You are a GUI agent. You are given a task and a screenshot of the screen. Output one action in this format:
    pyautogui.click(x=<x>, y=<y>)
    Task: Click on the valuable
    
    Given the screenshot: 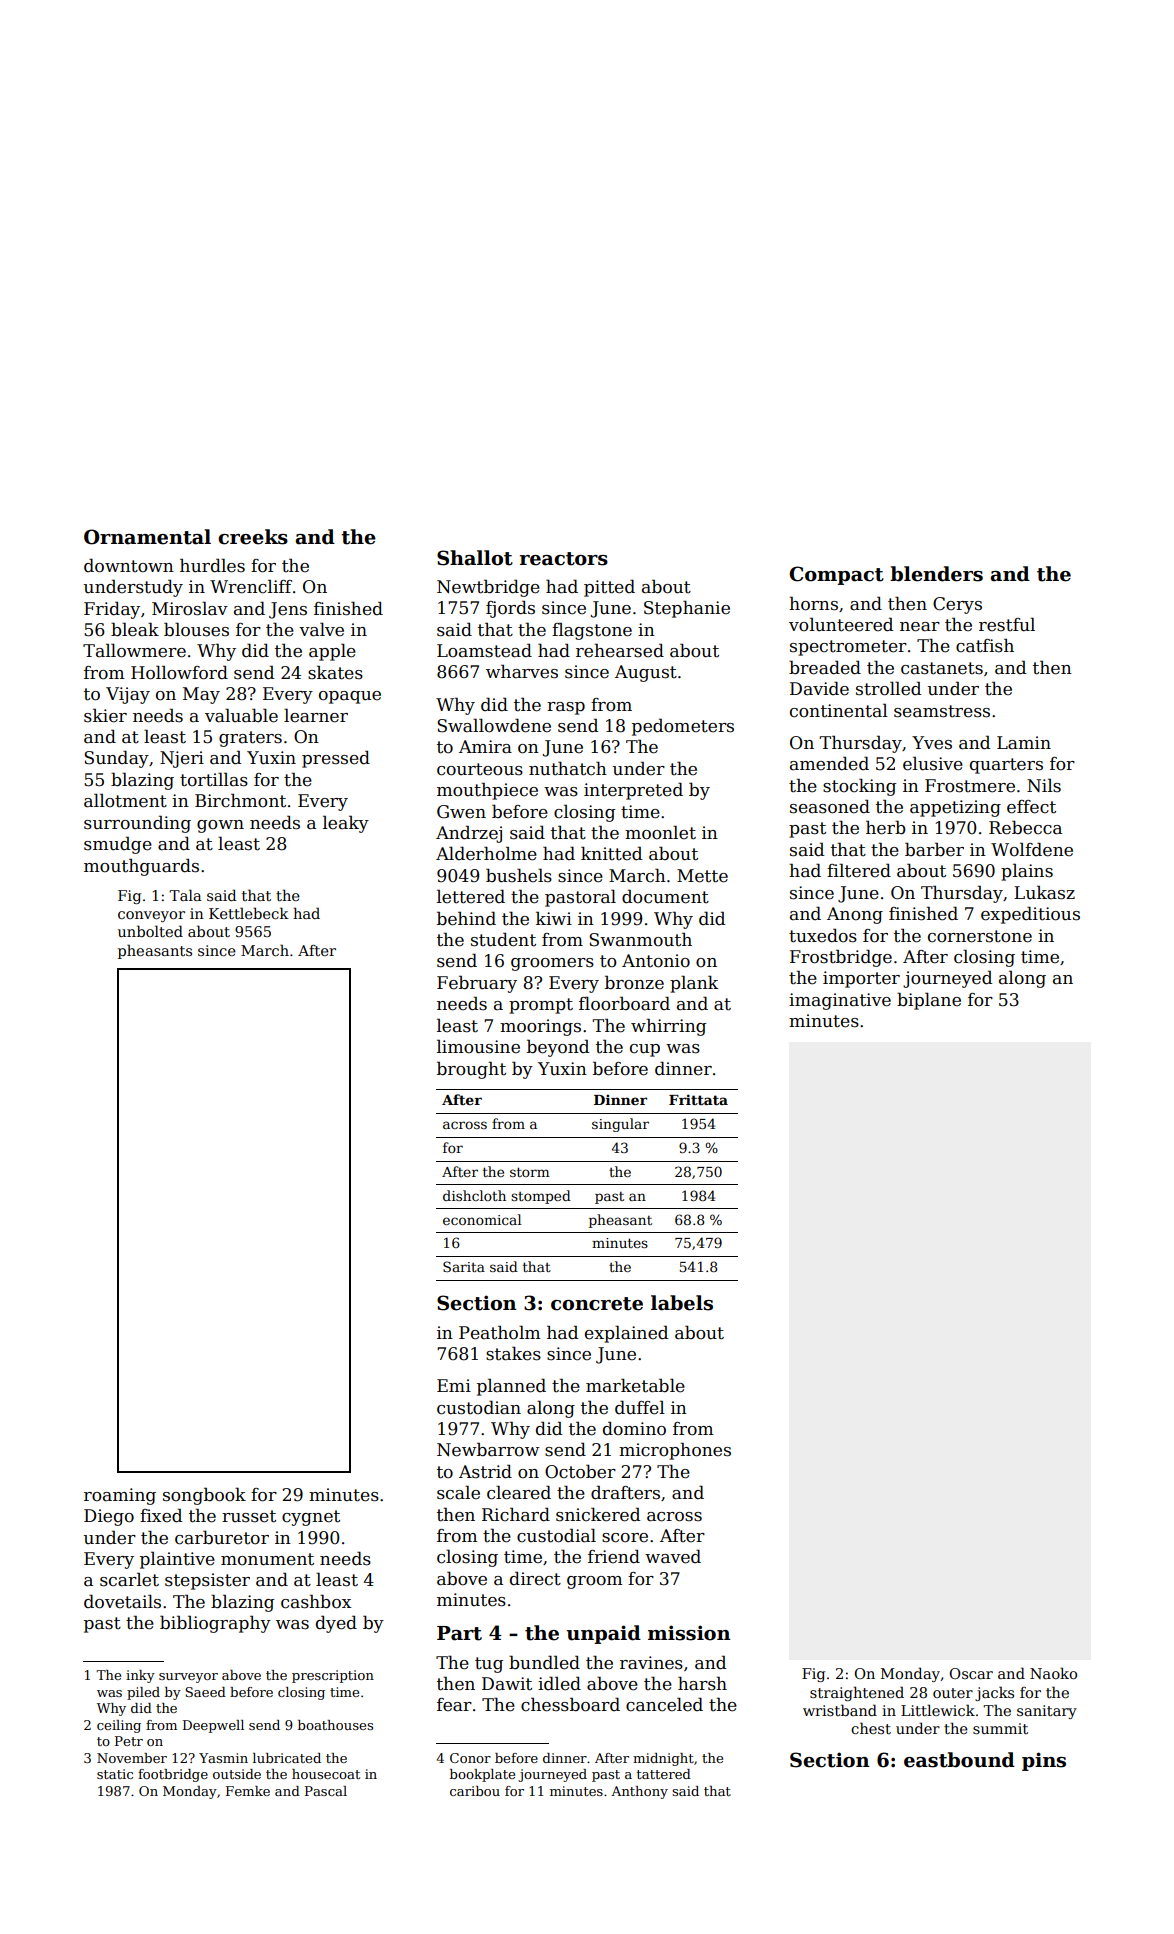 What is the action you would take?
    pyautogui.click(x=241, y=715)
